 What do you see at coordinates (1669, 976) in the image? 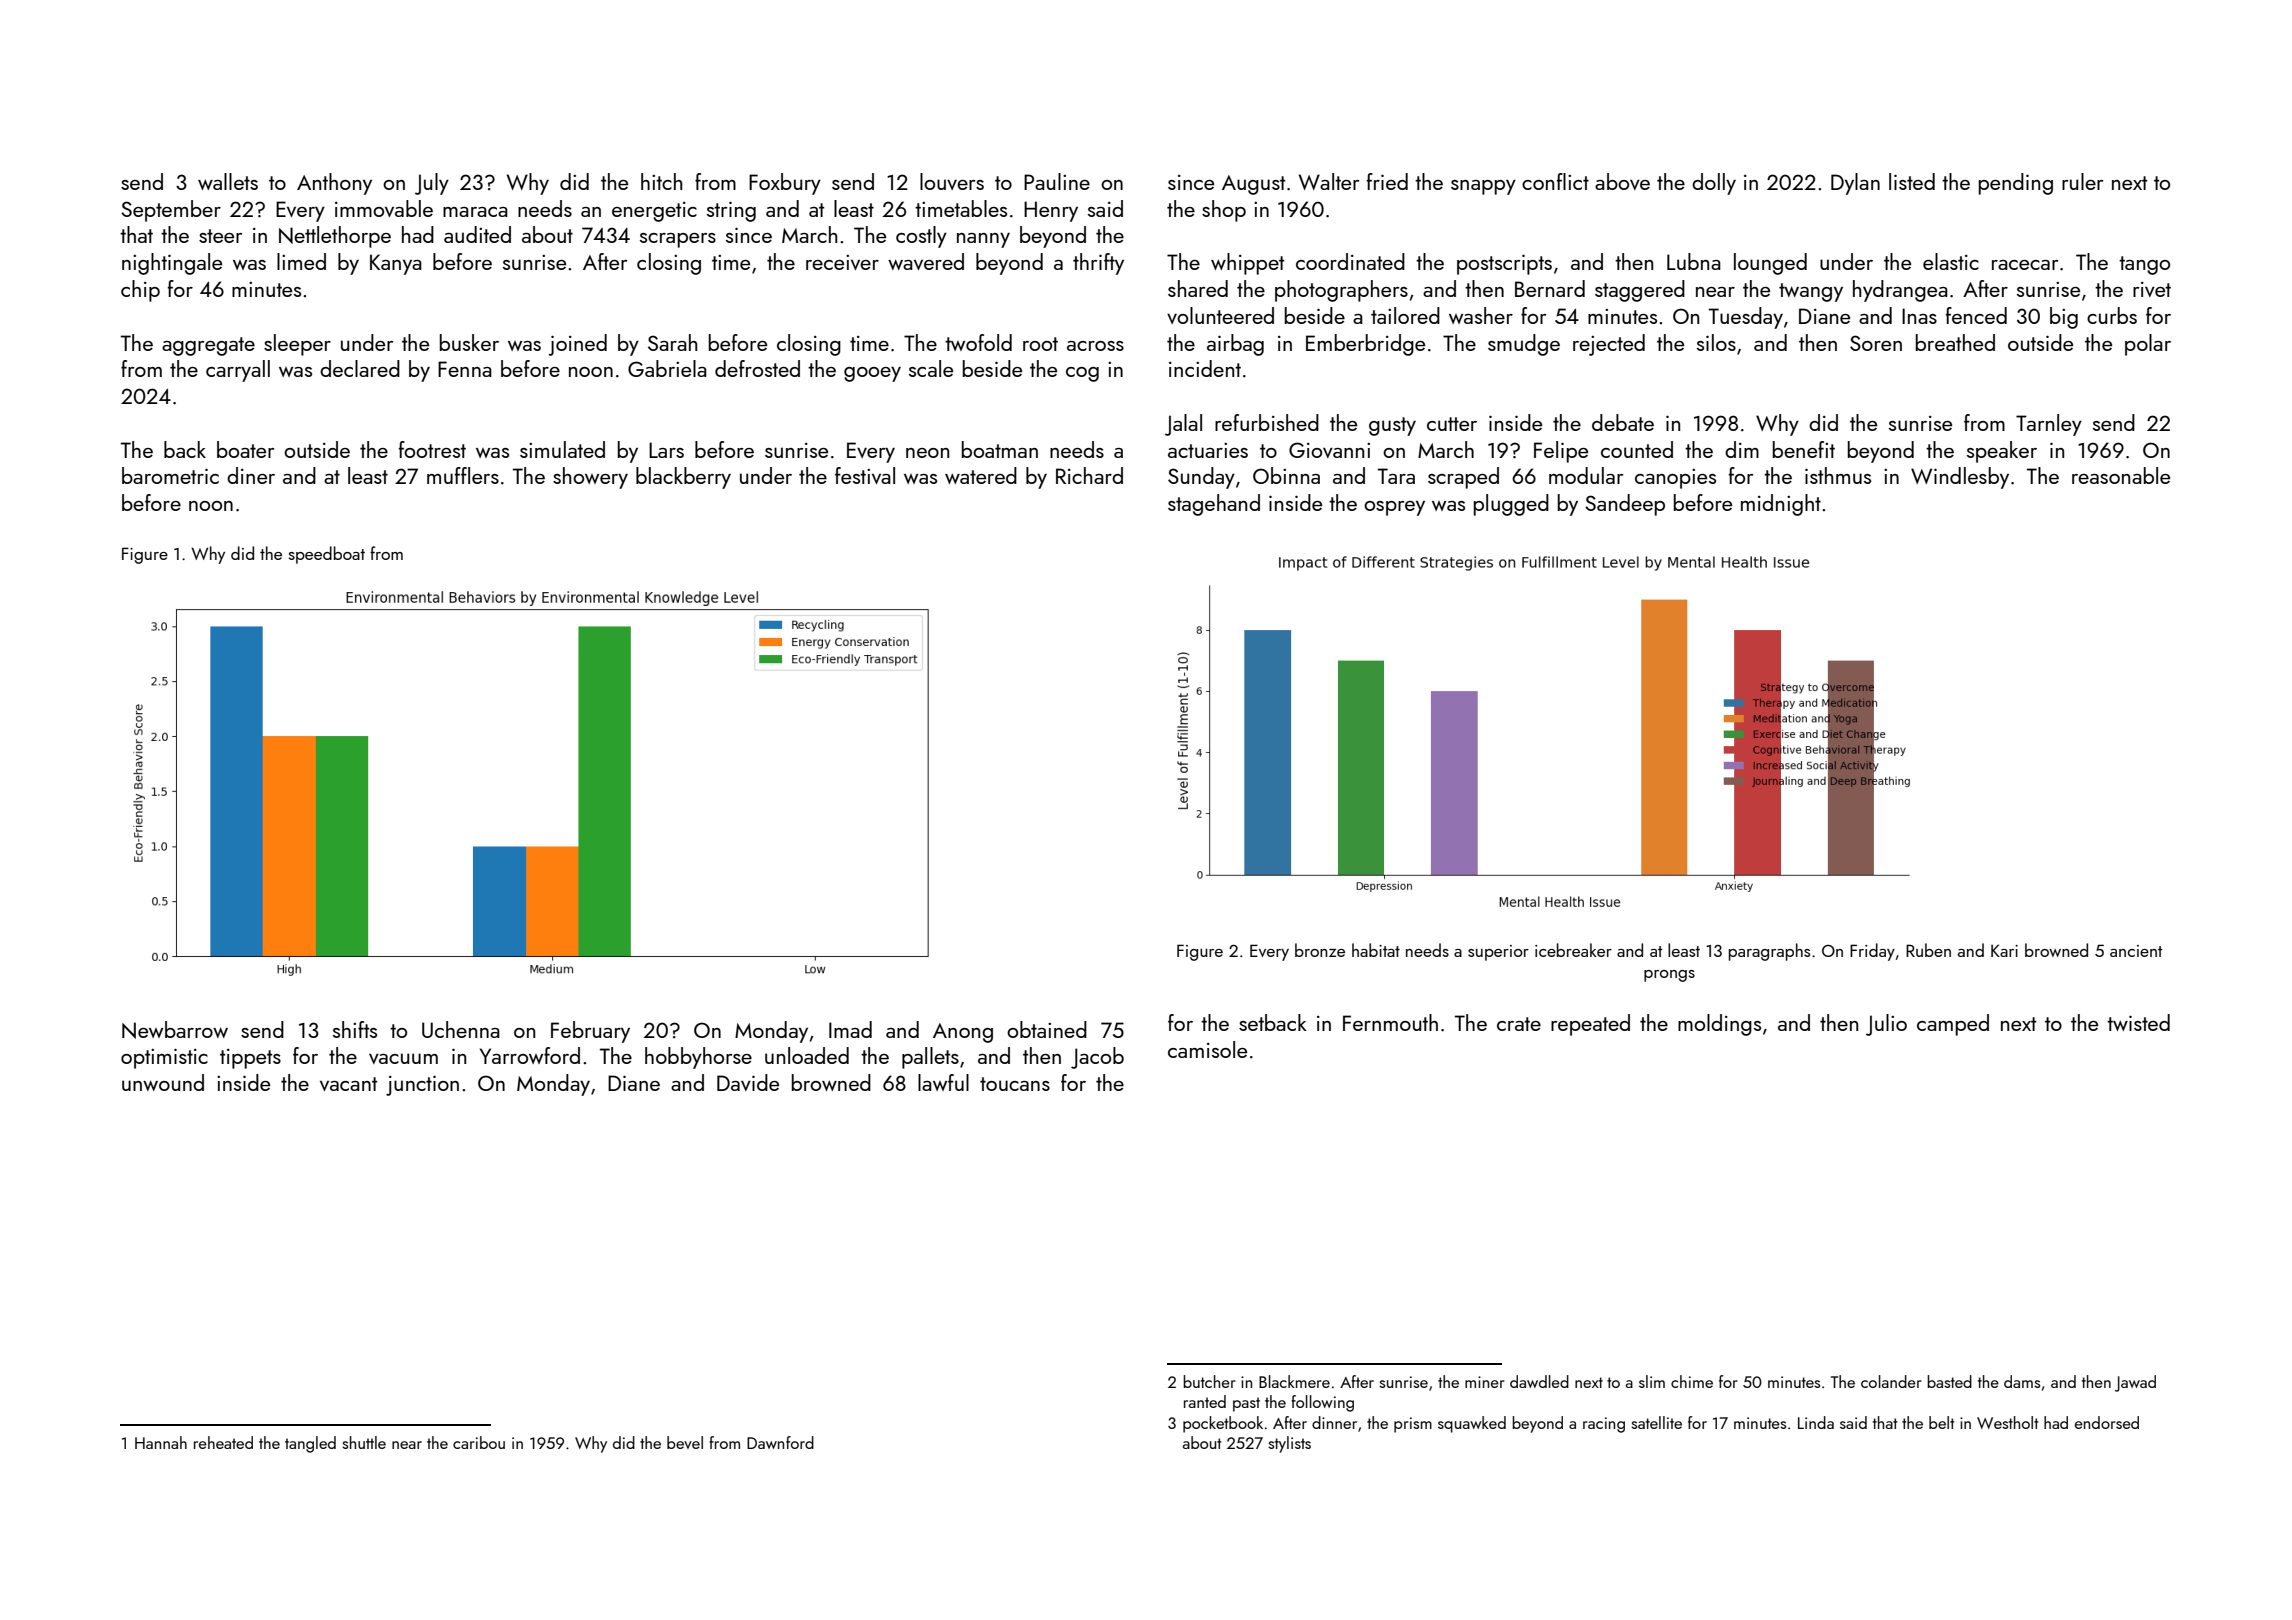
I see `prongs` at bounding box center [1669, 976].
